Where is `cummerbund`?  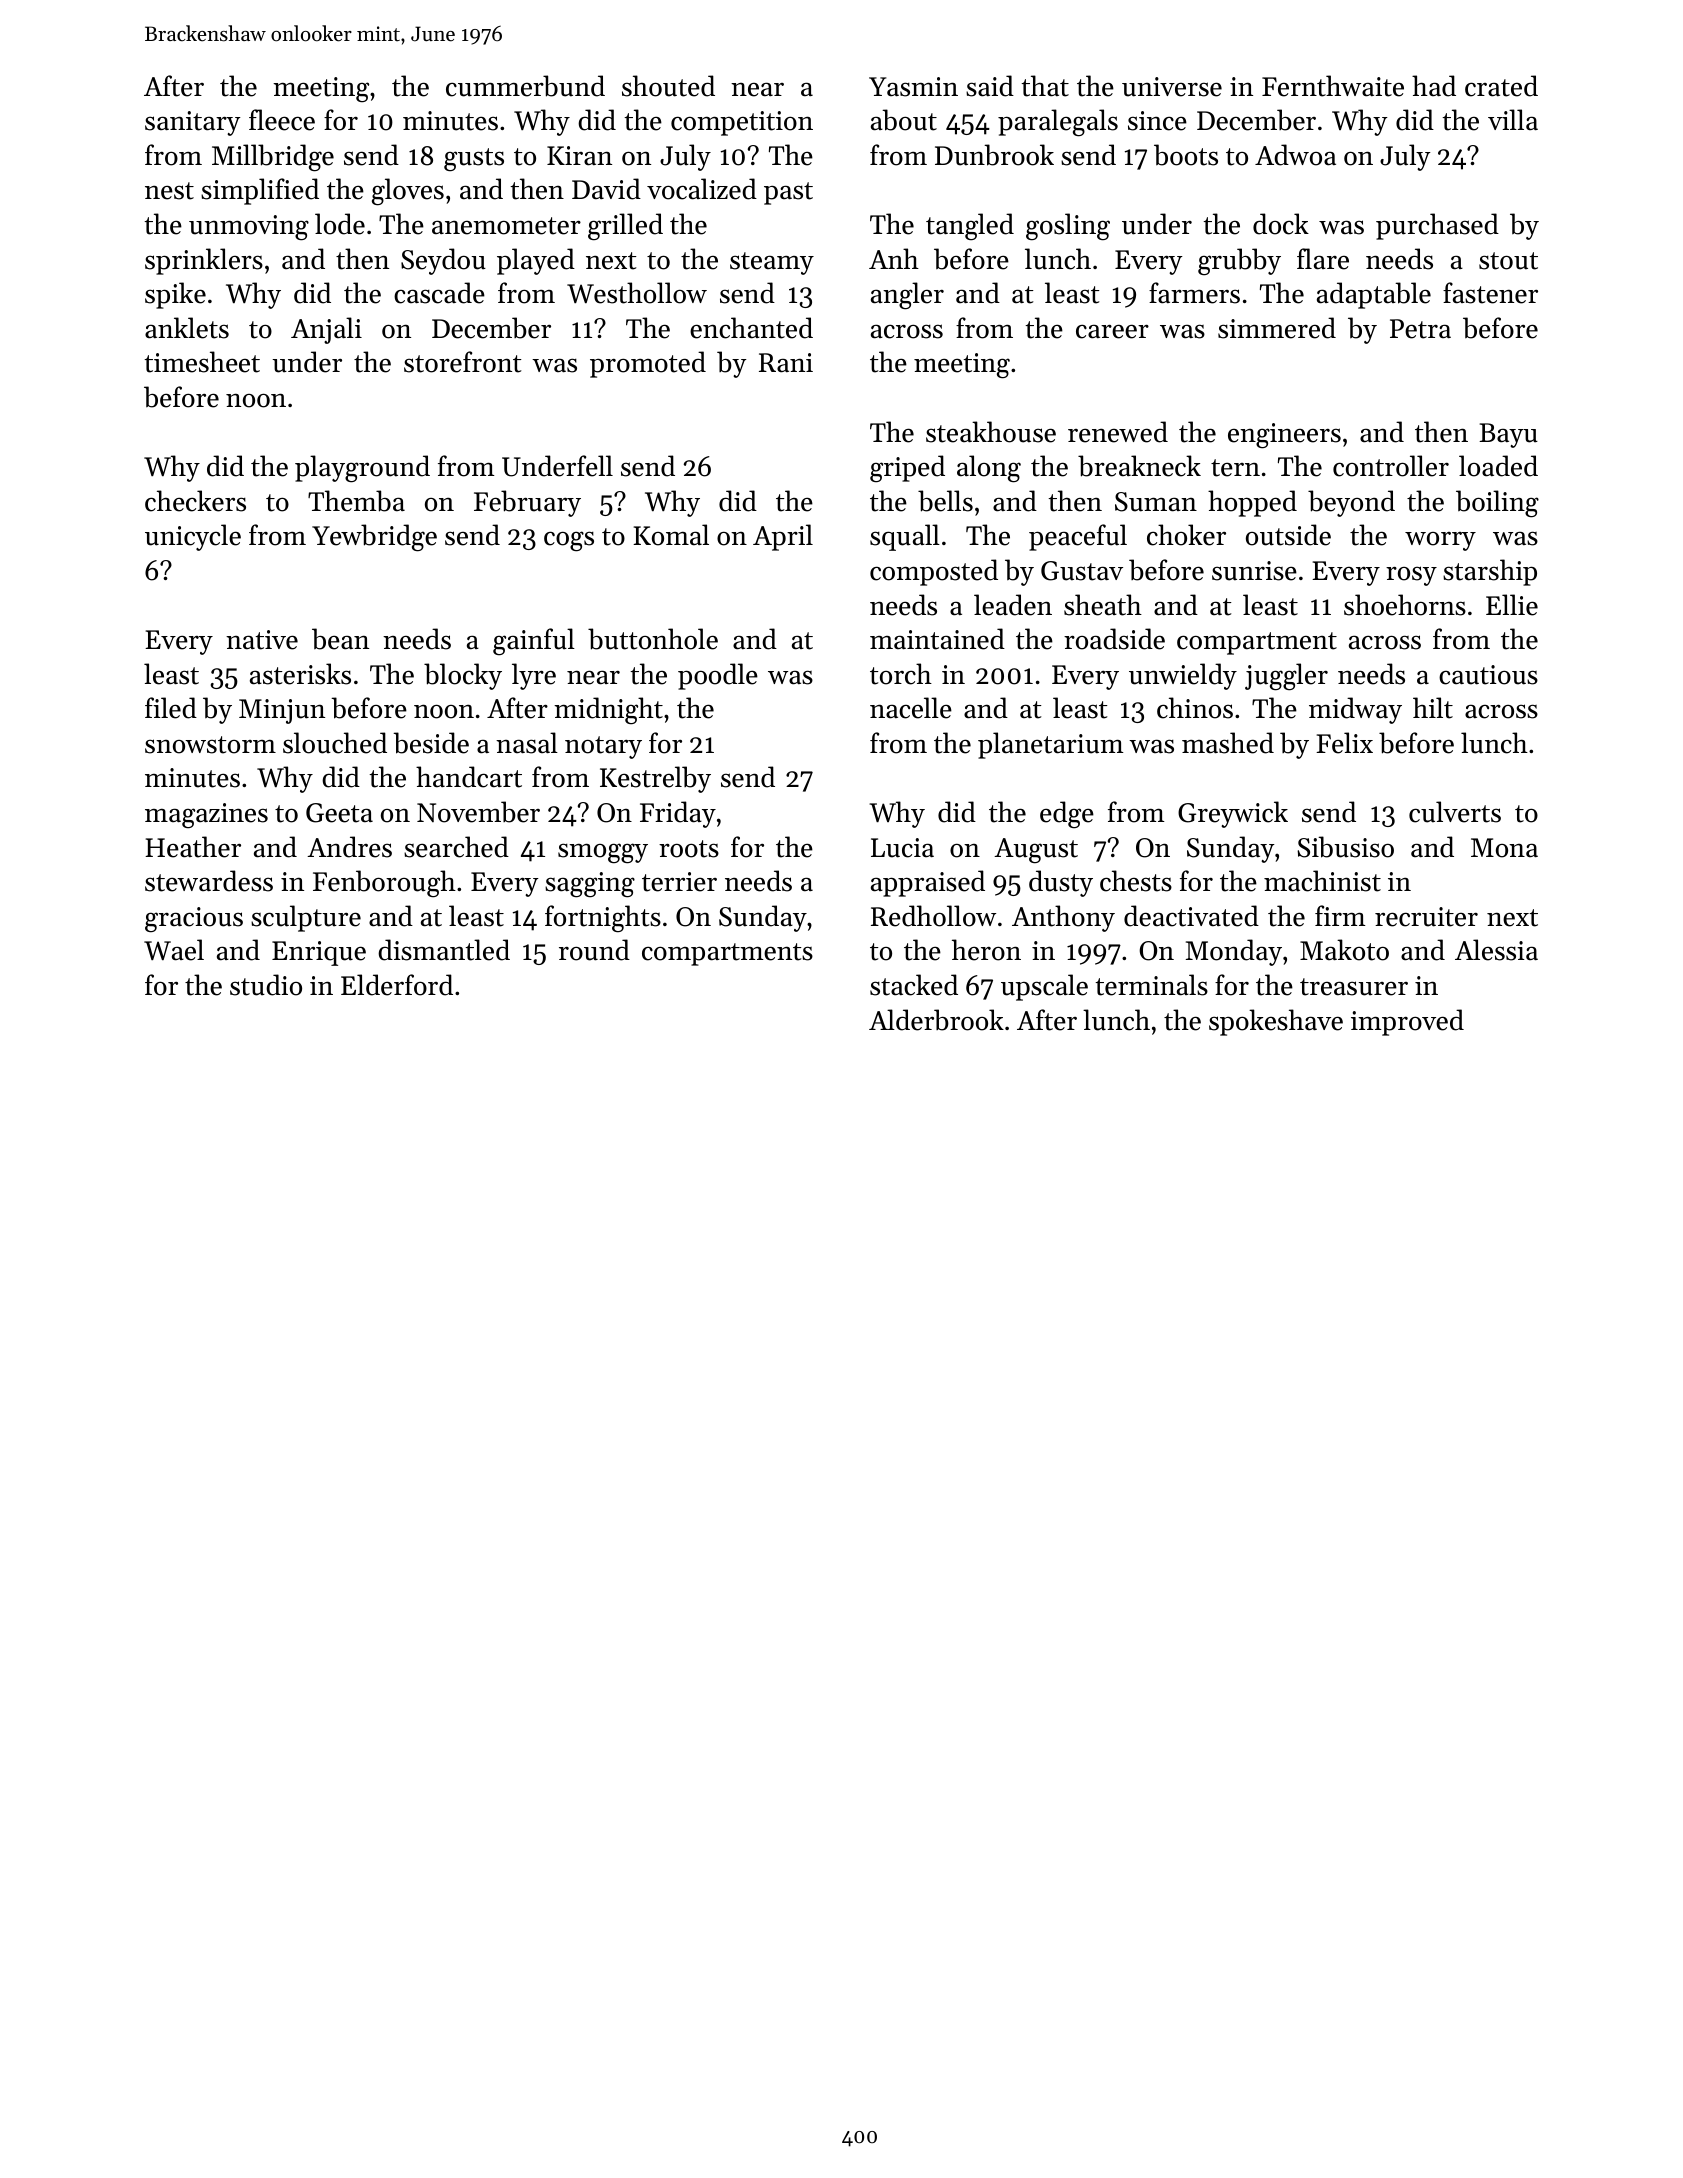 cummerbund is located at coordinates (525, 86).
